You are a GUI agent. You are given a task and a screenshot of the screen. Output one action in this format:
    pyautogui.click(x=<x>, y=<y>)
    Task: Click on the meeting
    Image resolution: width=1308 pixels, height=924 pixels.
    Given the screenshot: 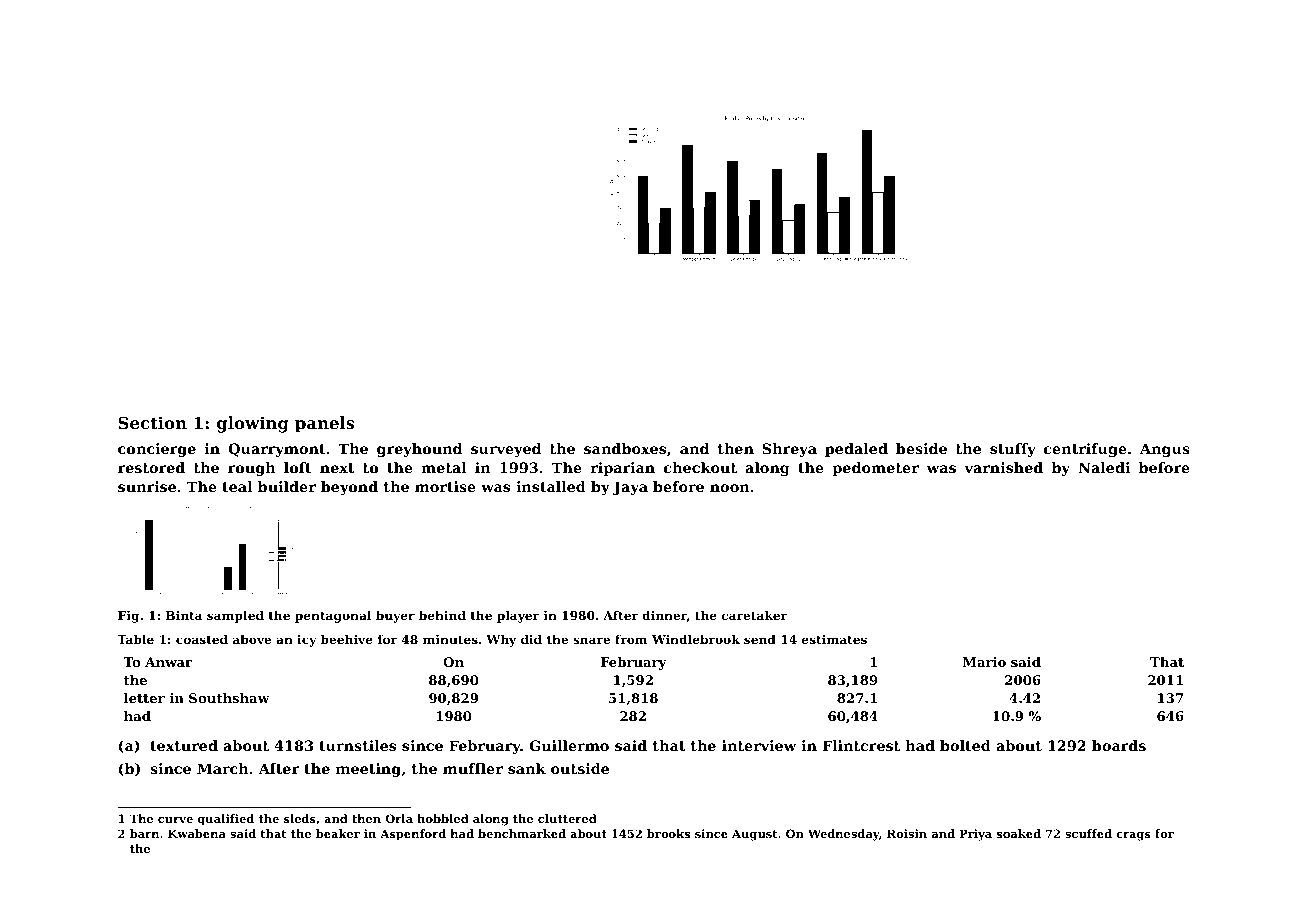 What is the action you would take?
    pyautogui.click(x=368, y=770)
